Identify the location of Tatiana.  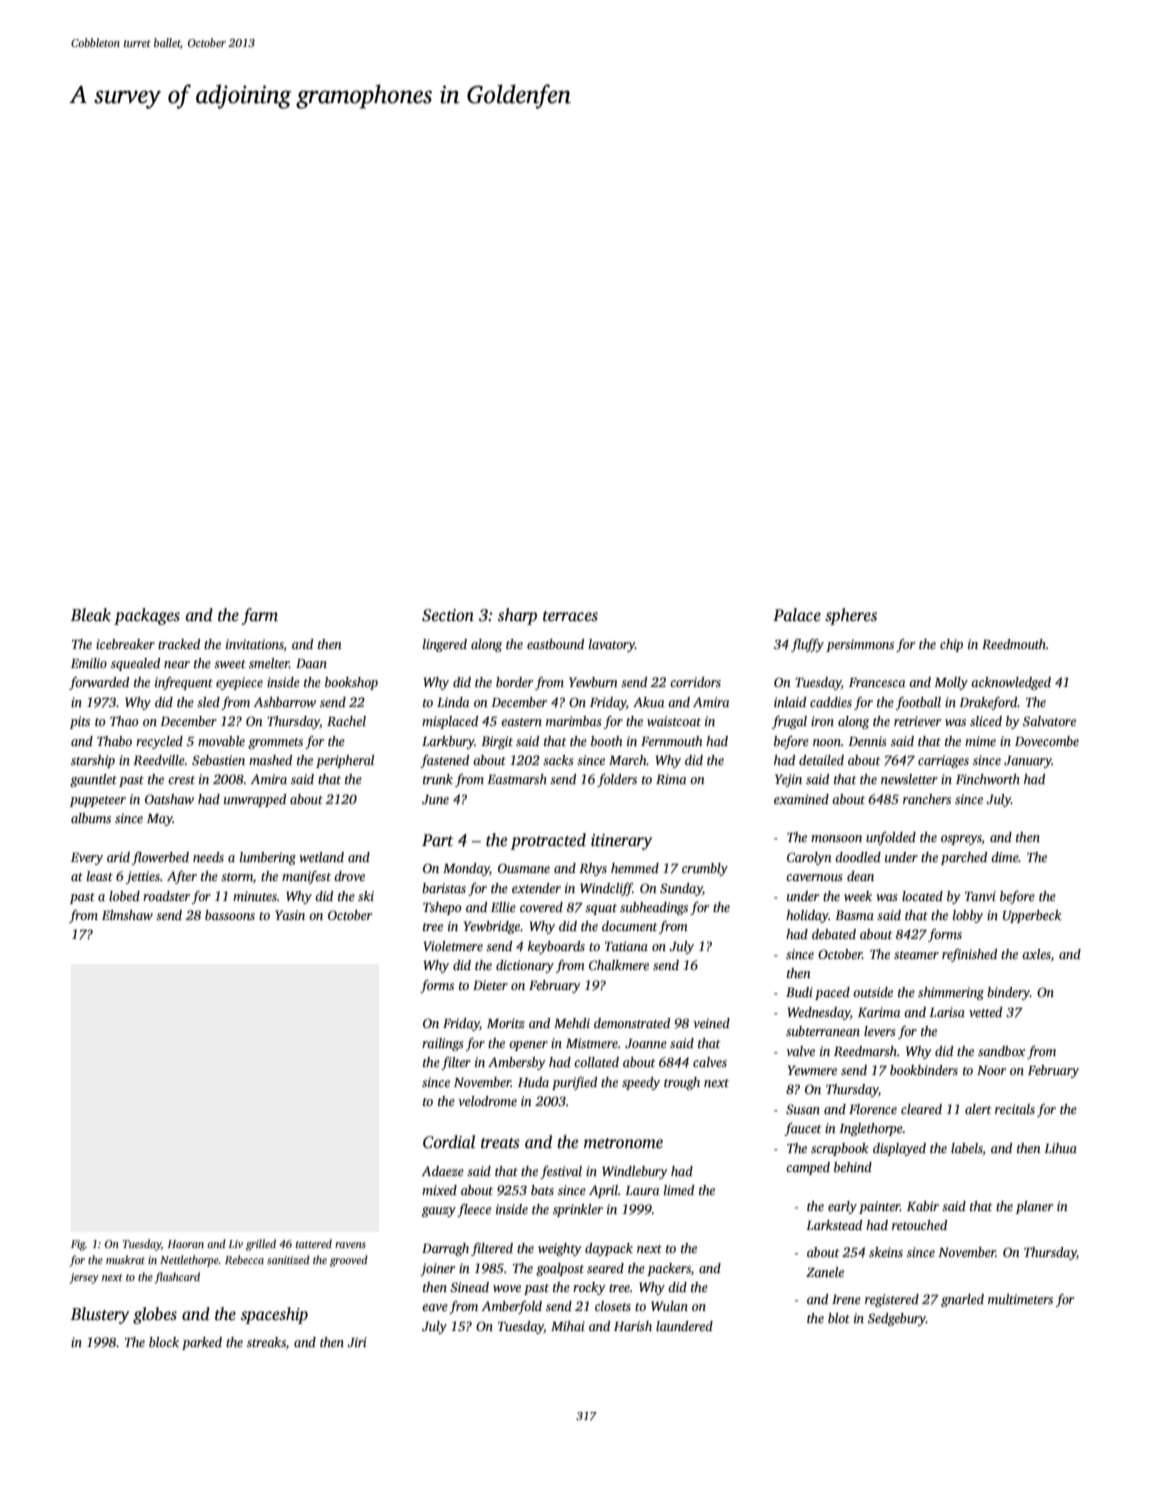
(626, 946).
